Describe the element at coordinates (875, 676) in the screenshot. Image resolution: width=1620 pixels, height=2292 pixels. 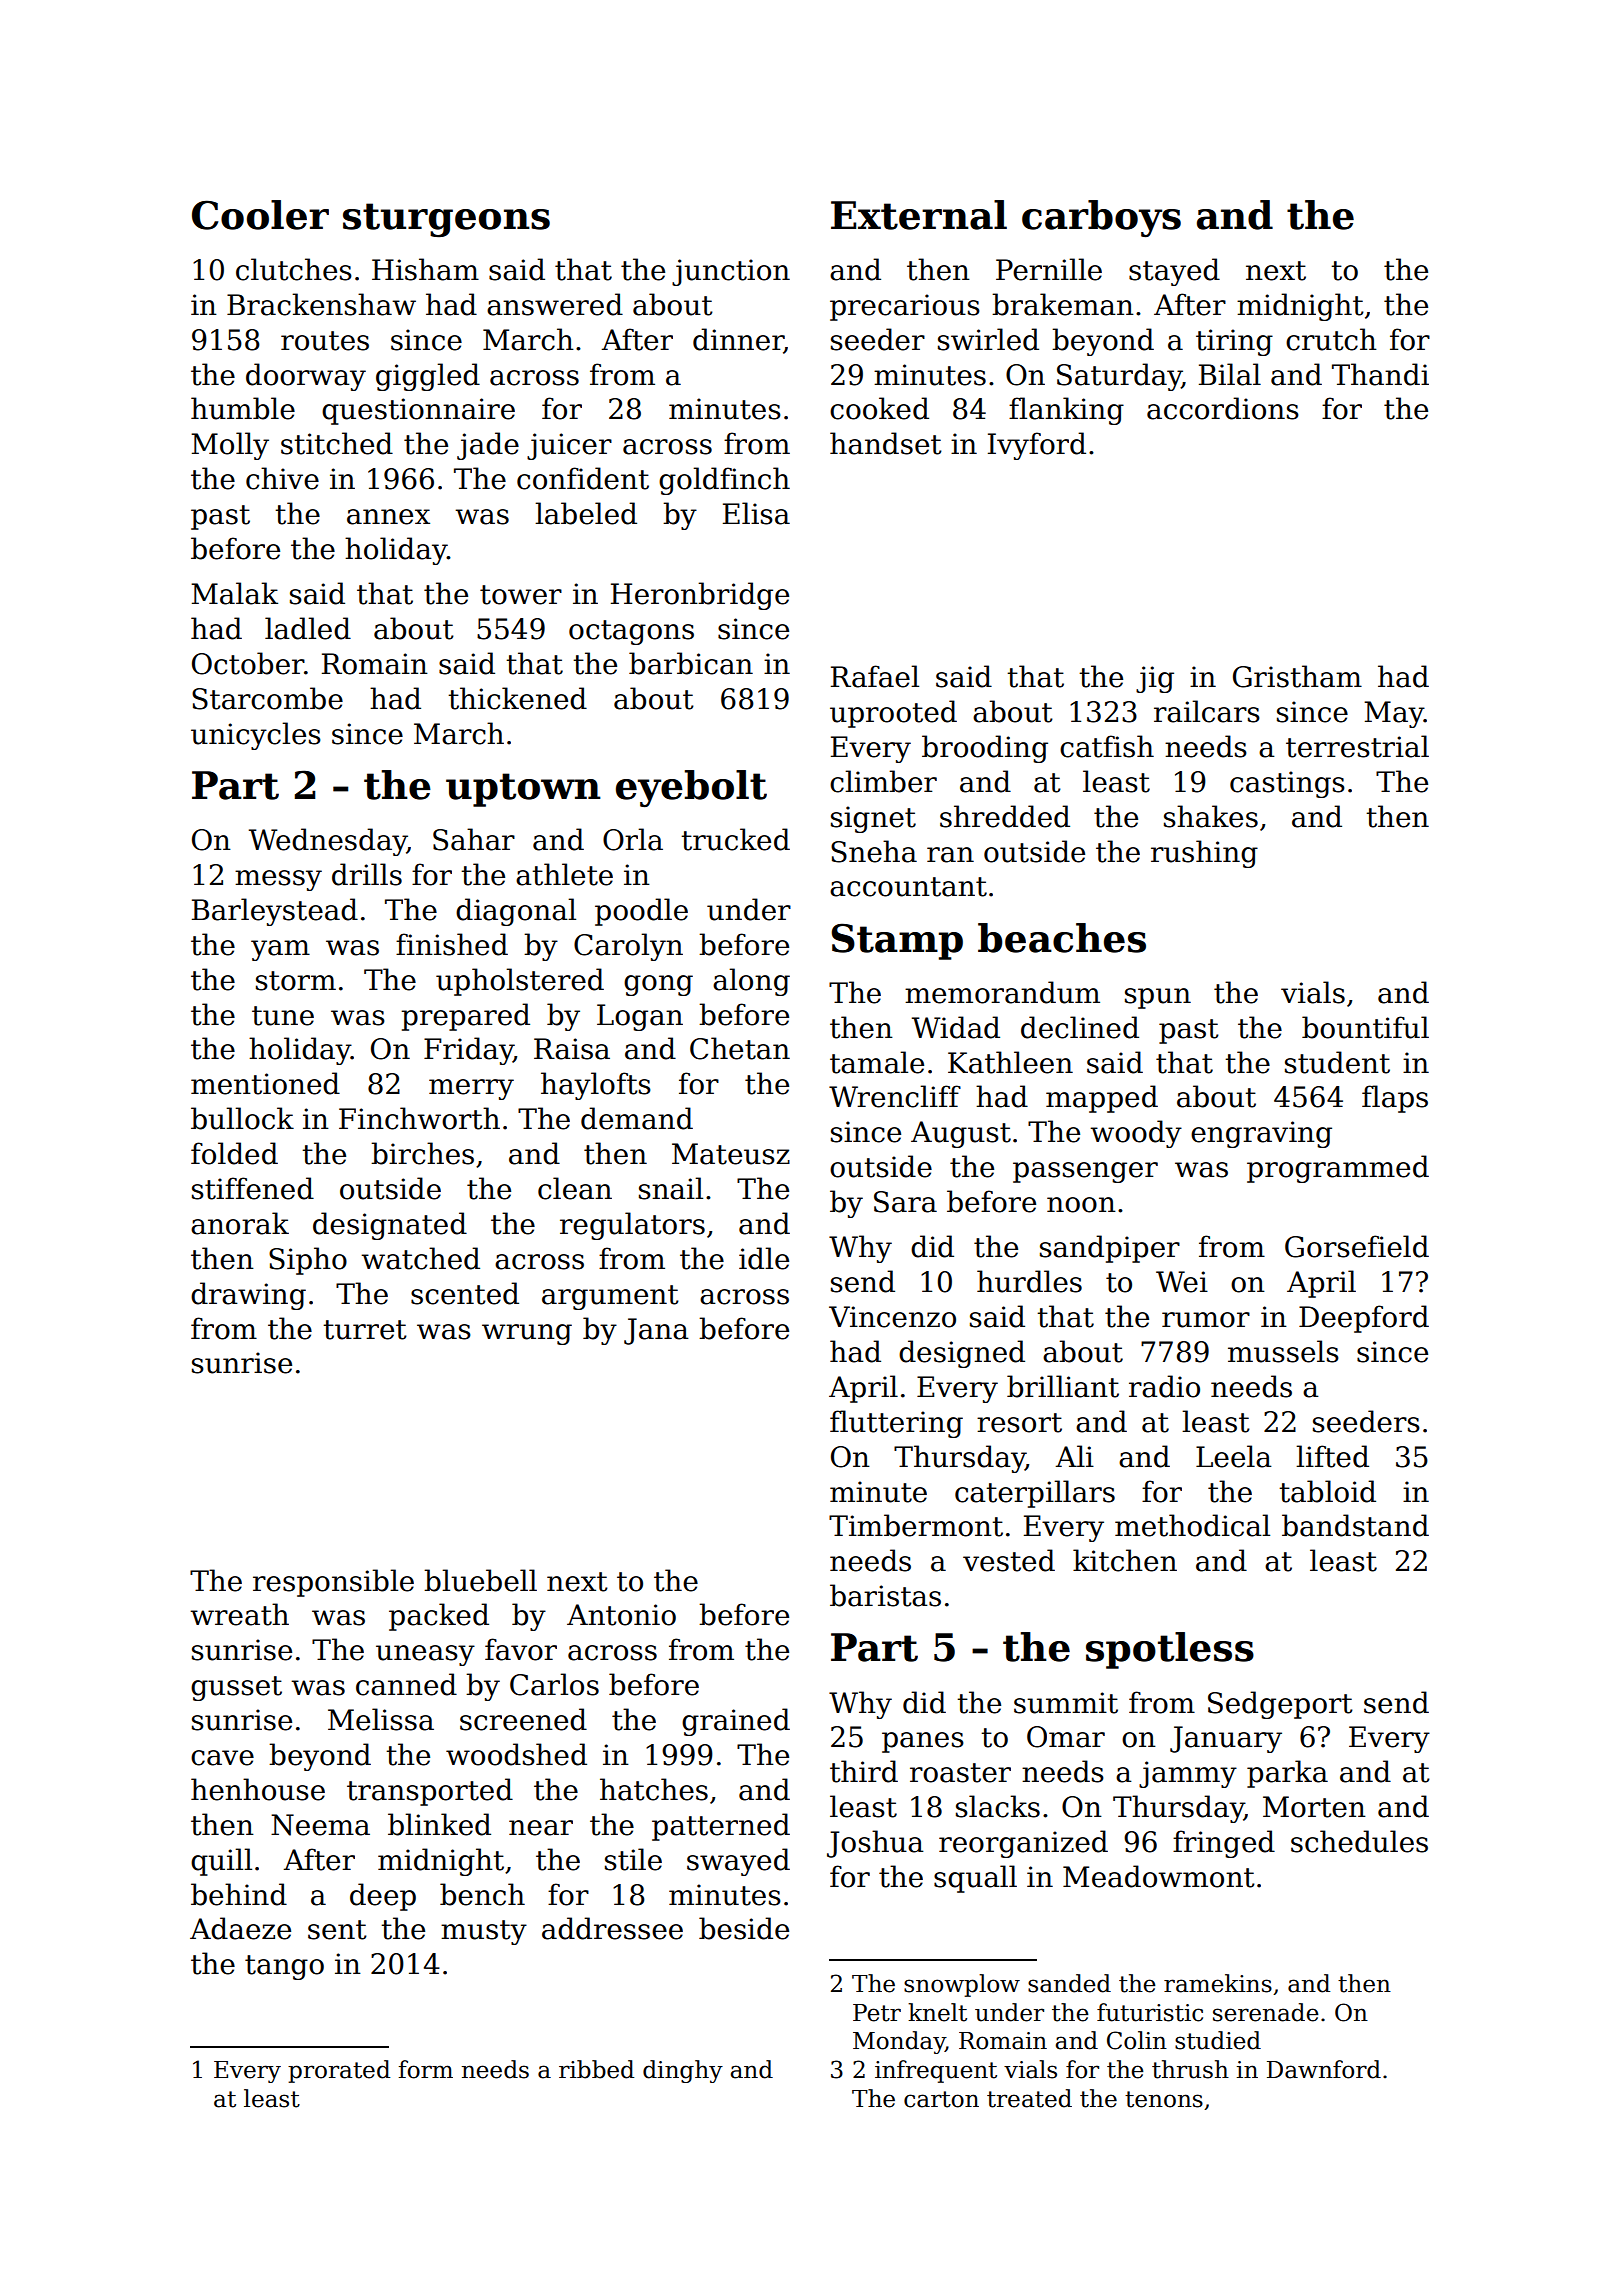
I see `Rafael` at that location.
